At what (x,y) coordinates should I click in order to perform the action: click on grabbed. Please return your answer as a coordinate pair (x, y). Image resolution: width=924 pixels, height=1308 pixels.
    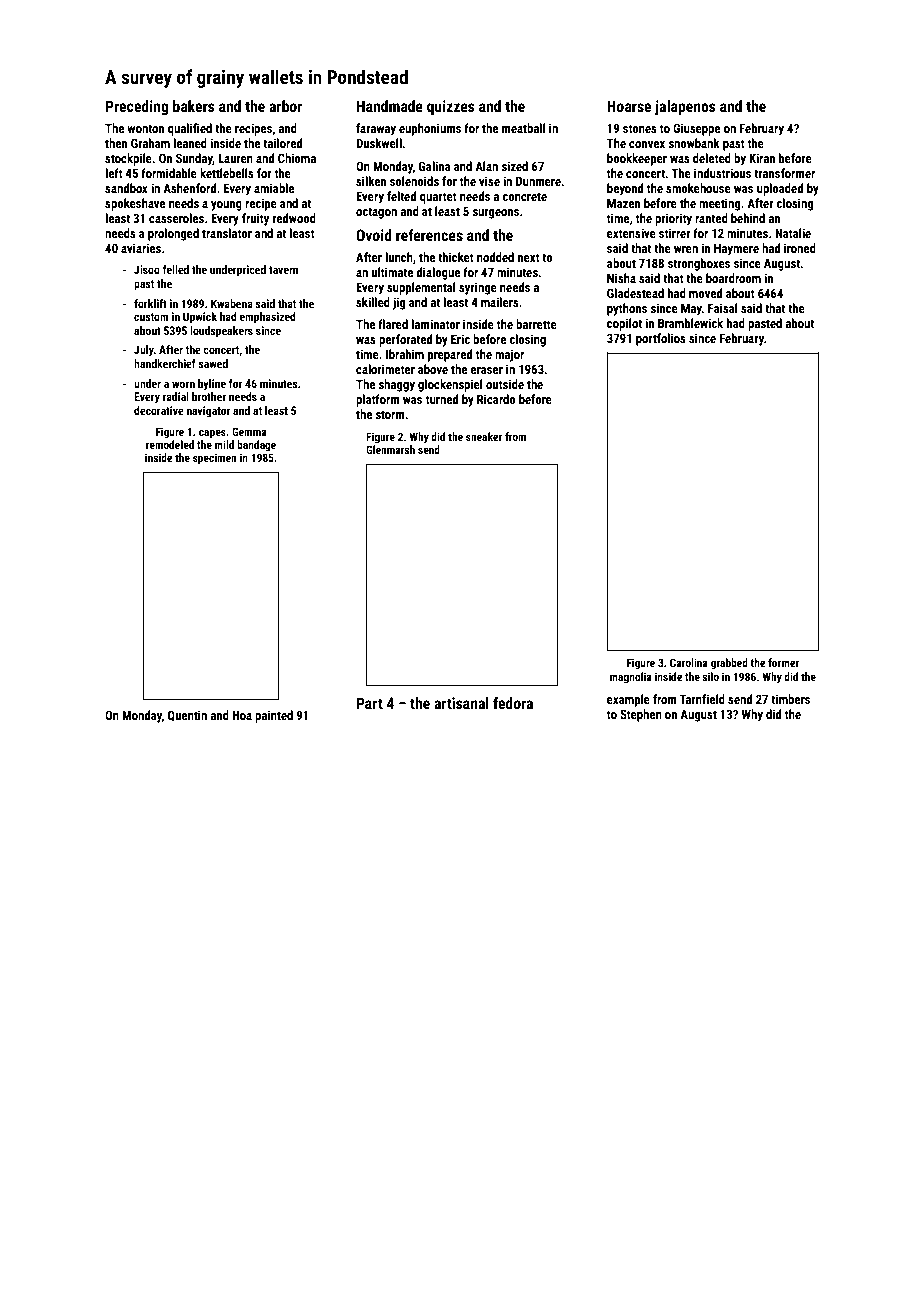
    Looking at the image, I should click on (729, 664).
